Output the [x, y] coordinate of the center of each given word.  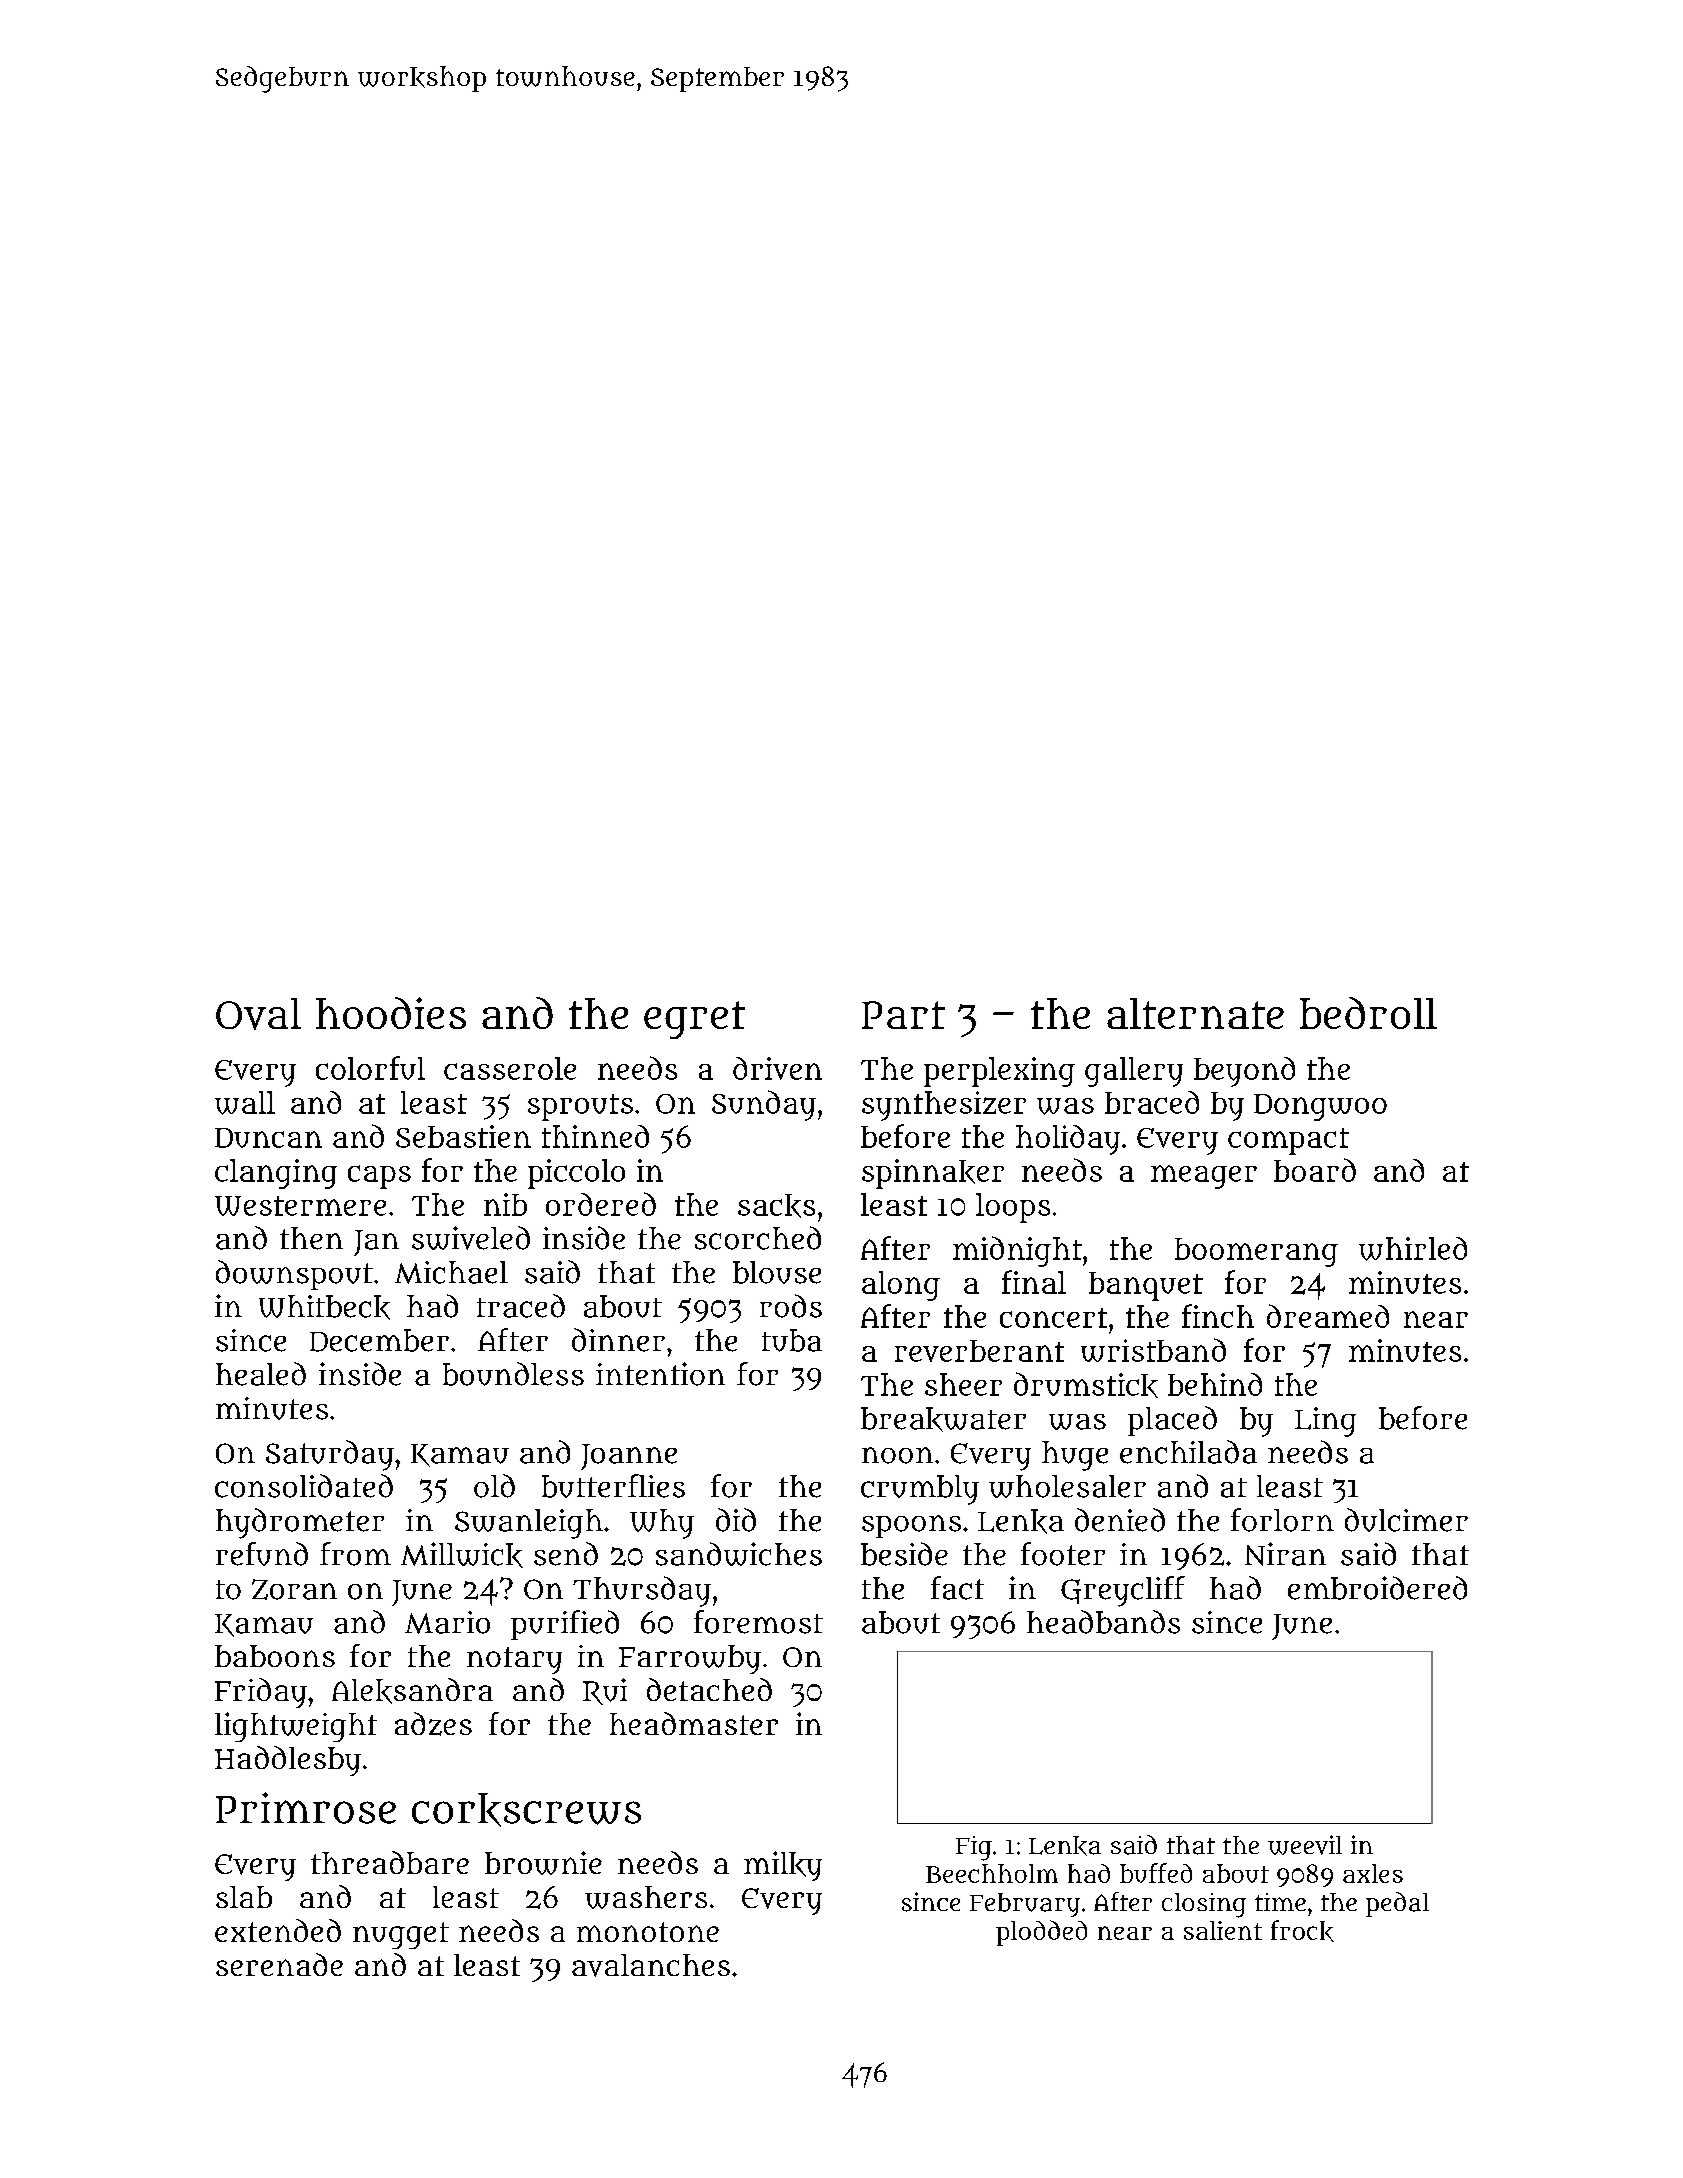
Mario [447, 1622]
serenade [279, 1964]
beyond [1244, 1072]
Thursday [642, 1591]
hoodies [391, 1013]
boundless [513, 1374]
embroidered [1377, 1588]
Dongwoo [1320, 1107]
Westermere [300, 1206]
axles [1373, 1873]
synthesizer [944, 1106]
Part [903, 1015]
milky [783, 1866]
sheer [963, 1384]
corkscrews [526, 1810]
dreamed [1328, 1316]
